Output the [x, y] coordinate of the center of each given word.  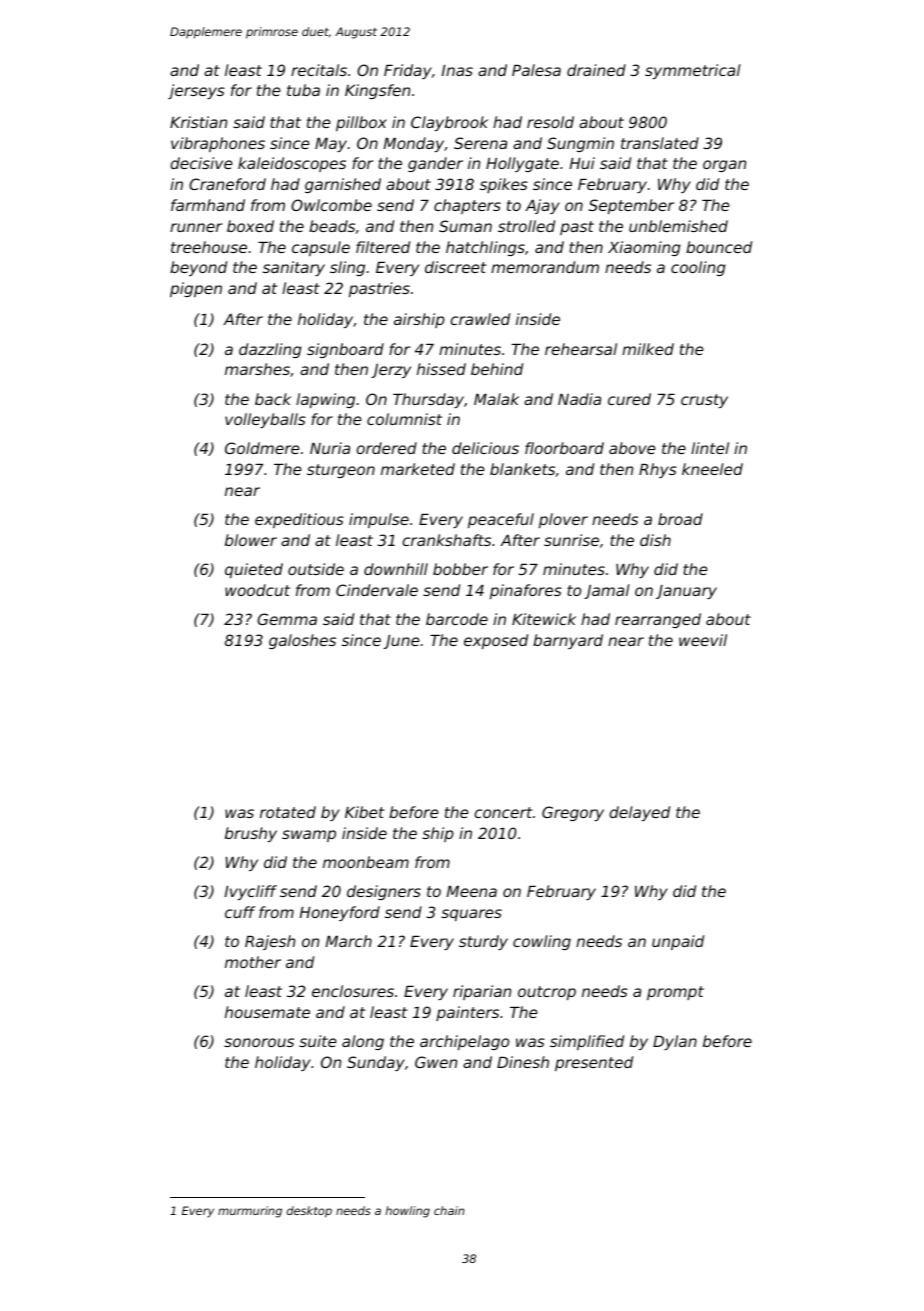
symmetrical [693, 71]
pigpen [196, 289]
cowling [542, 942]
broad [680, 519]
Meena [472, 891]
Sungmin [580, 144]
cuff [240, 912]
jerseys [196, 91]
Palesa [536, 70]
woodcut [257, 590]
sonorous [259, 1042]
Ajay [542, 206]
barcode [457, 619]
